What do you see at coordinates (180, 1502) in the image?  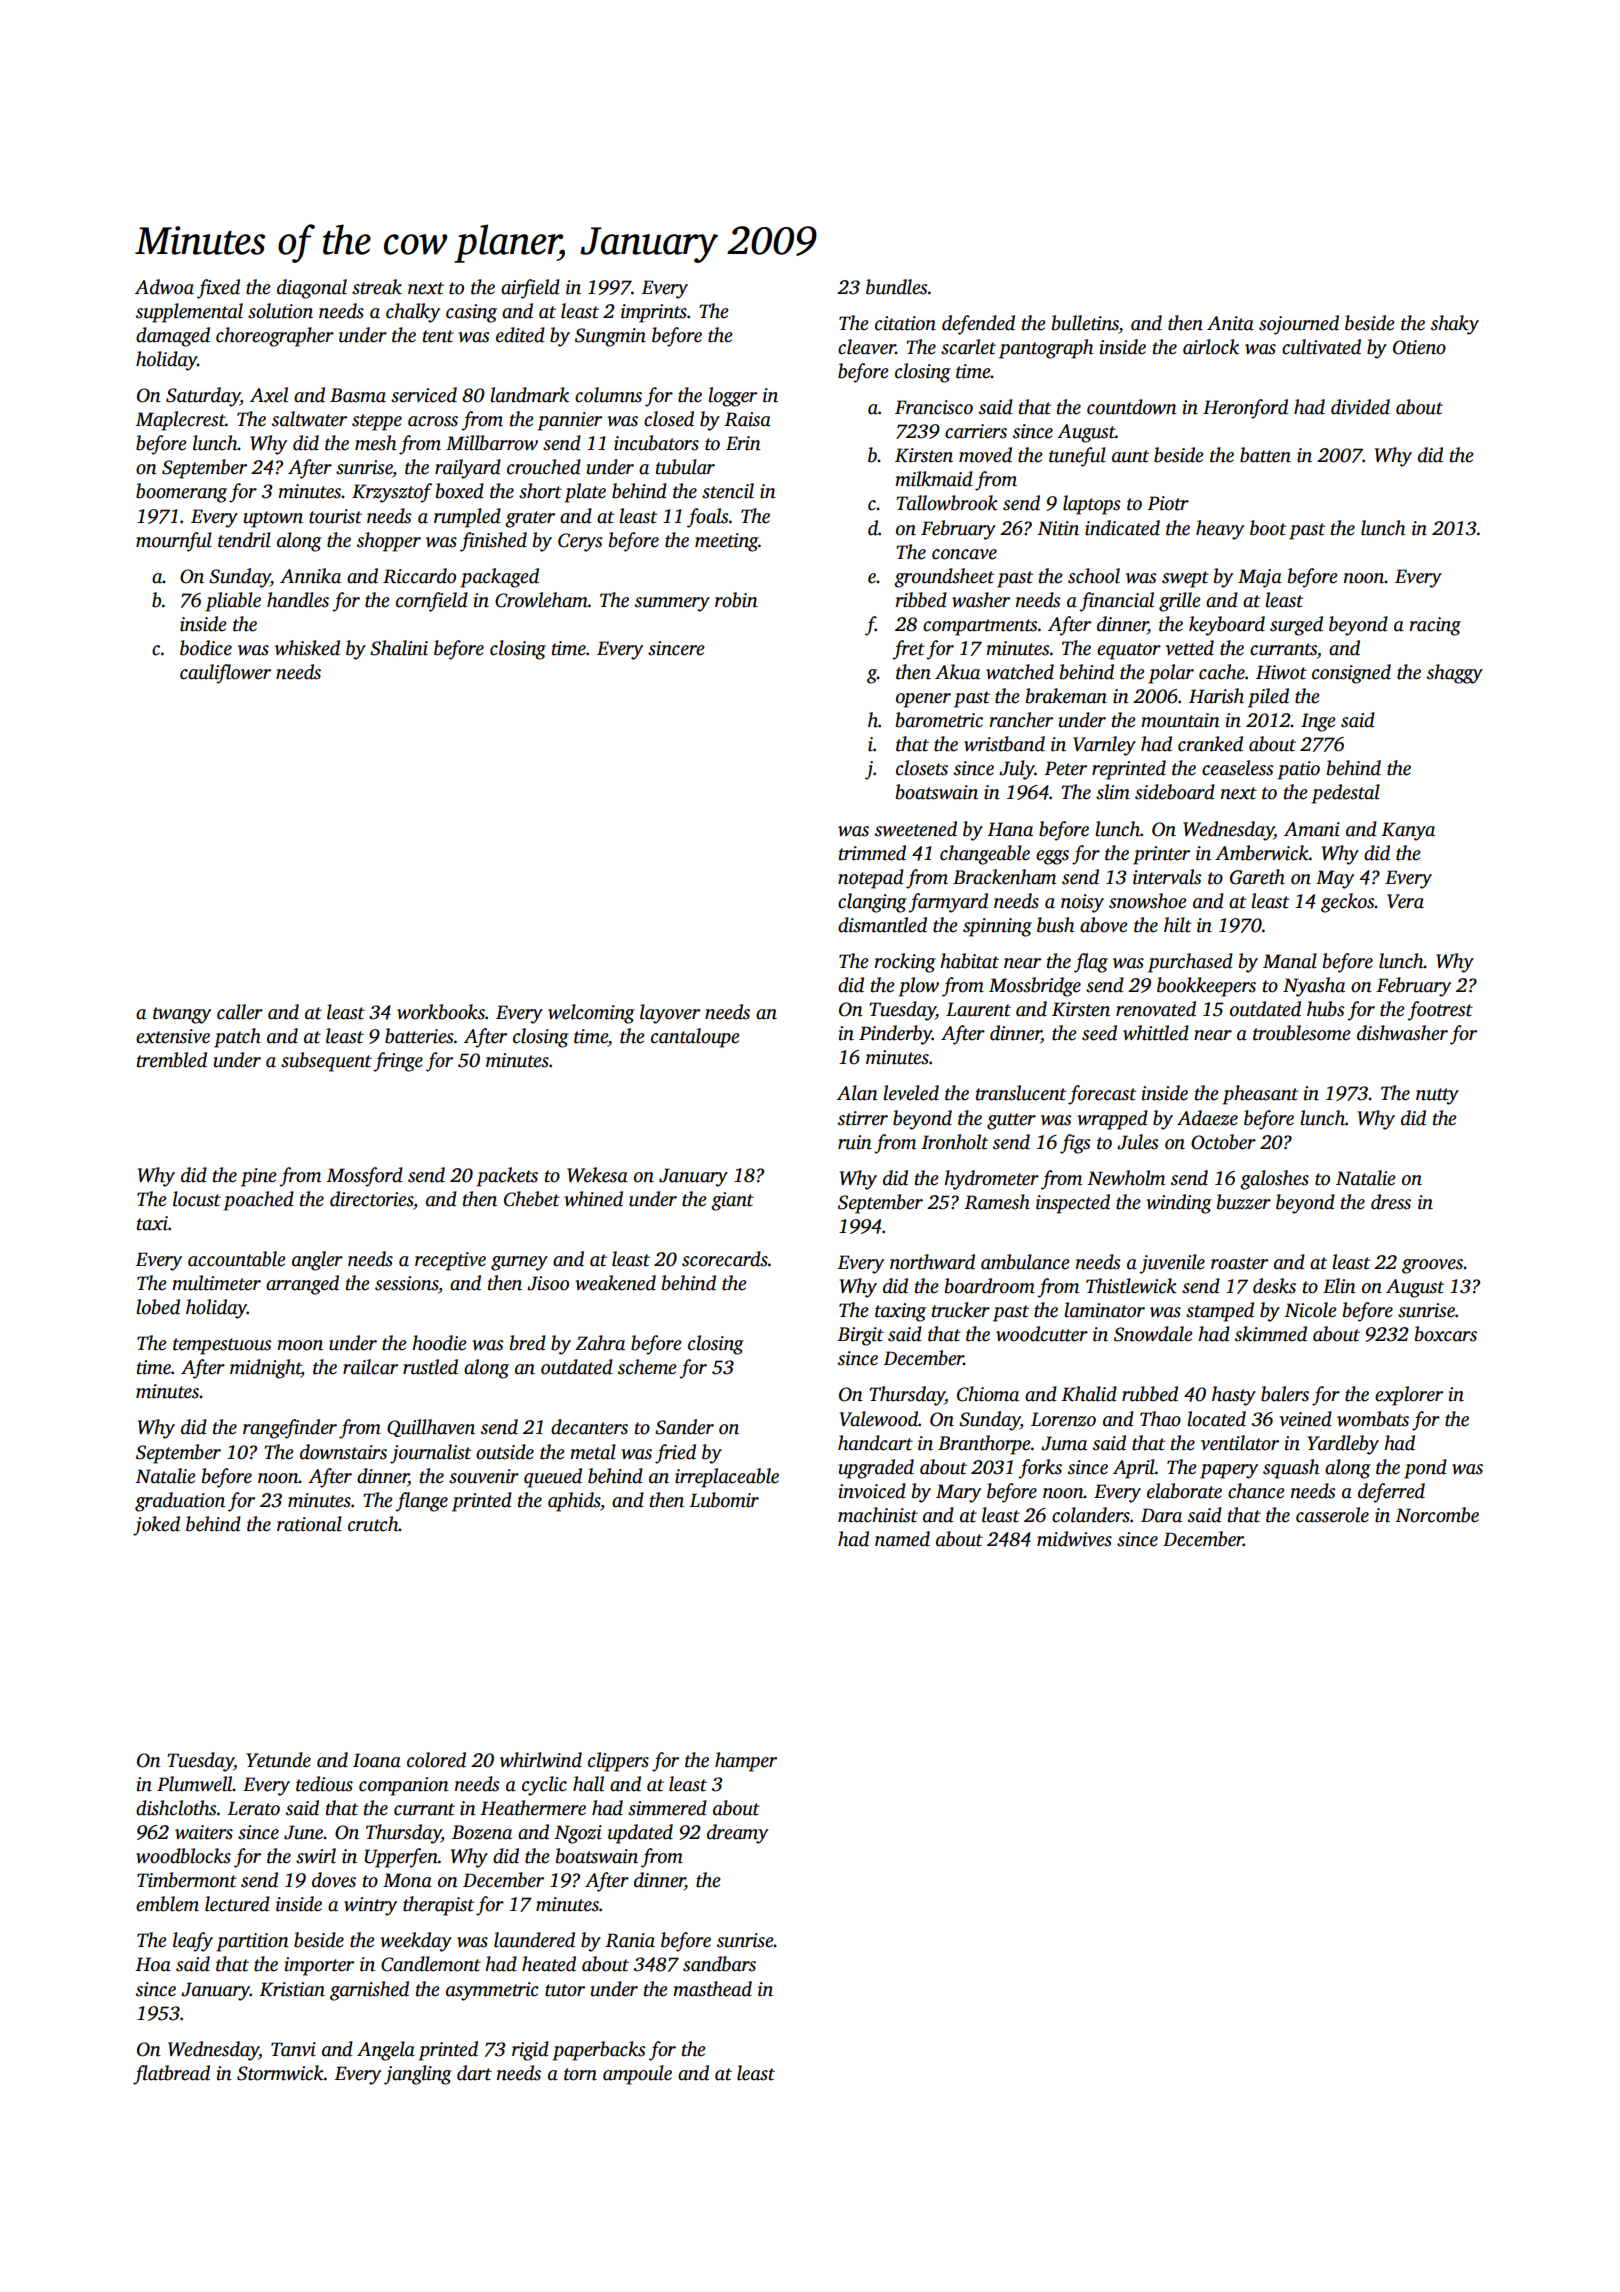 I see `graduation` at bounding box center [180, 1502].
